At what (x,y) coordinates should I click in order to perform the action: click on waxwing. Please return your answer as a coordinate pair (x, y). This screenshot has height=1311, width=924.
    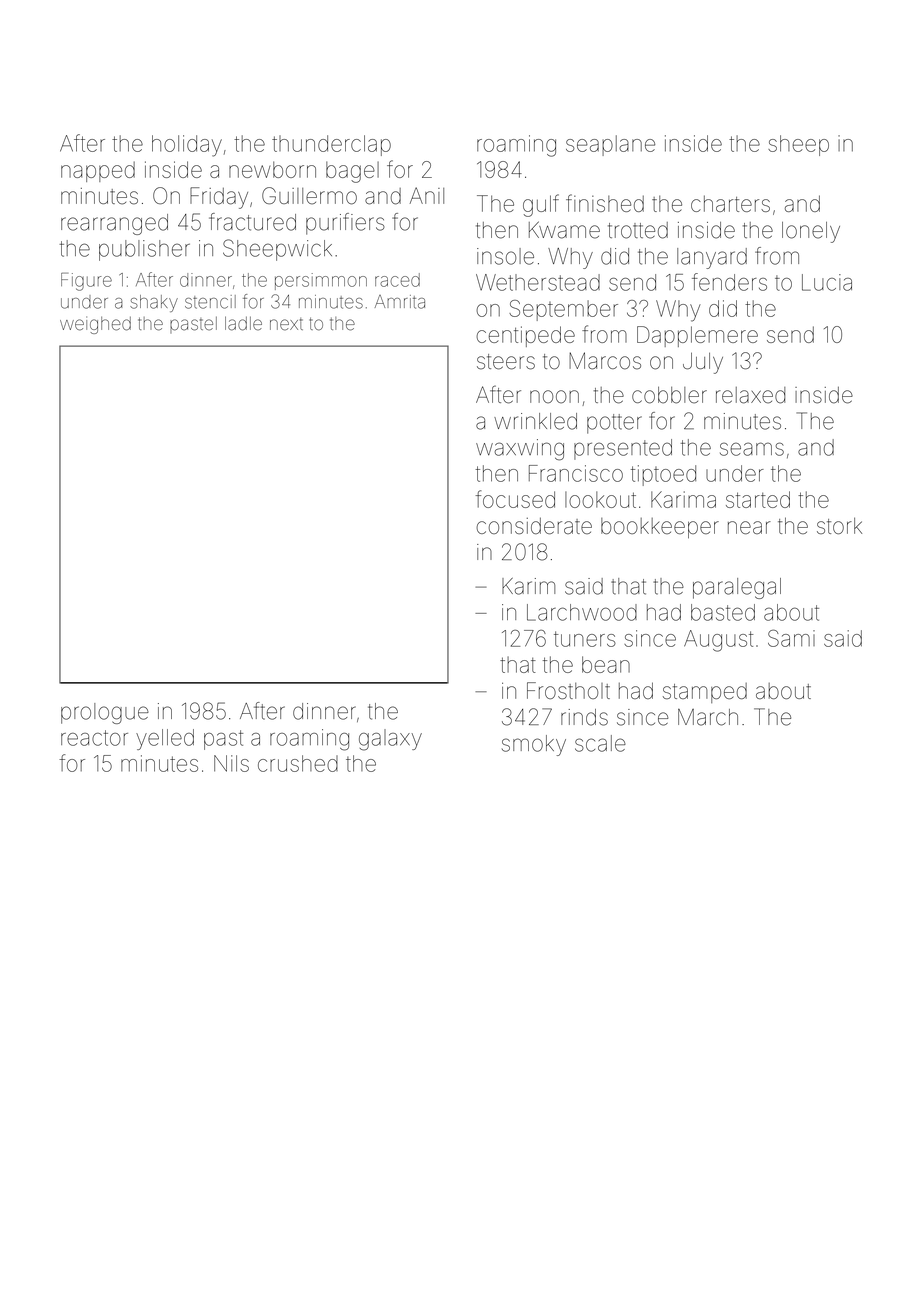
    Looking at the image, I should click on (520, 450).
